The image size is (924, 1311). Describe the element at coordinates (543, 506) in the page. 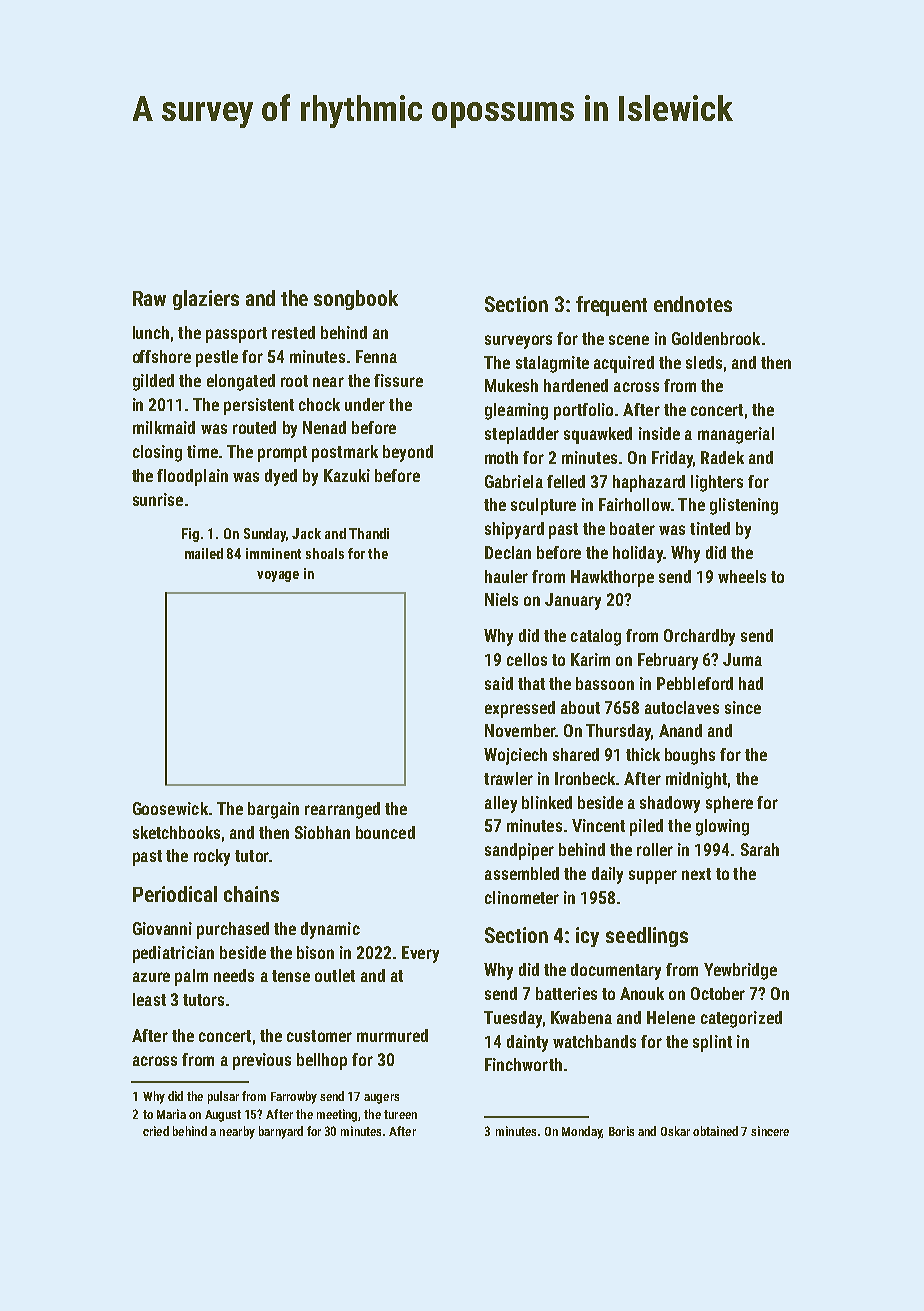

I see `sculpture` at that location.
